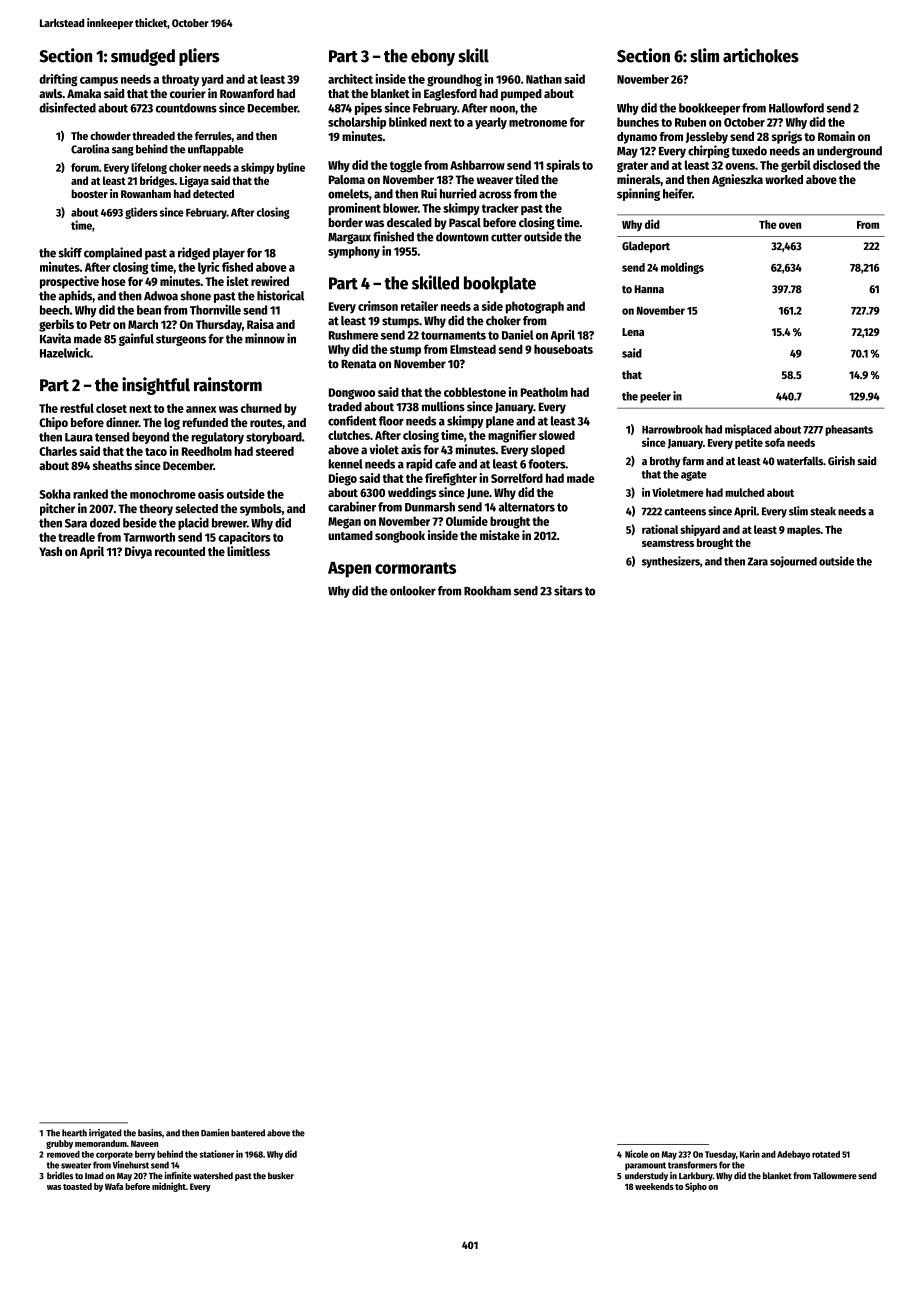  Describe the element at coordinates (69, 282) in the screenshot. I see `prospective` at that location.
